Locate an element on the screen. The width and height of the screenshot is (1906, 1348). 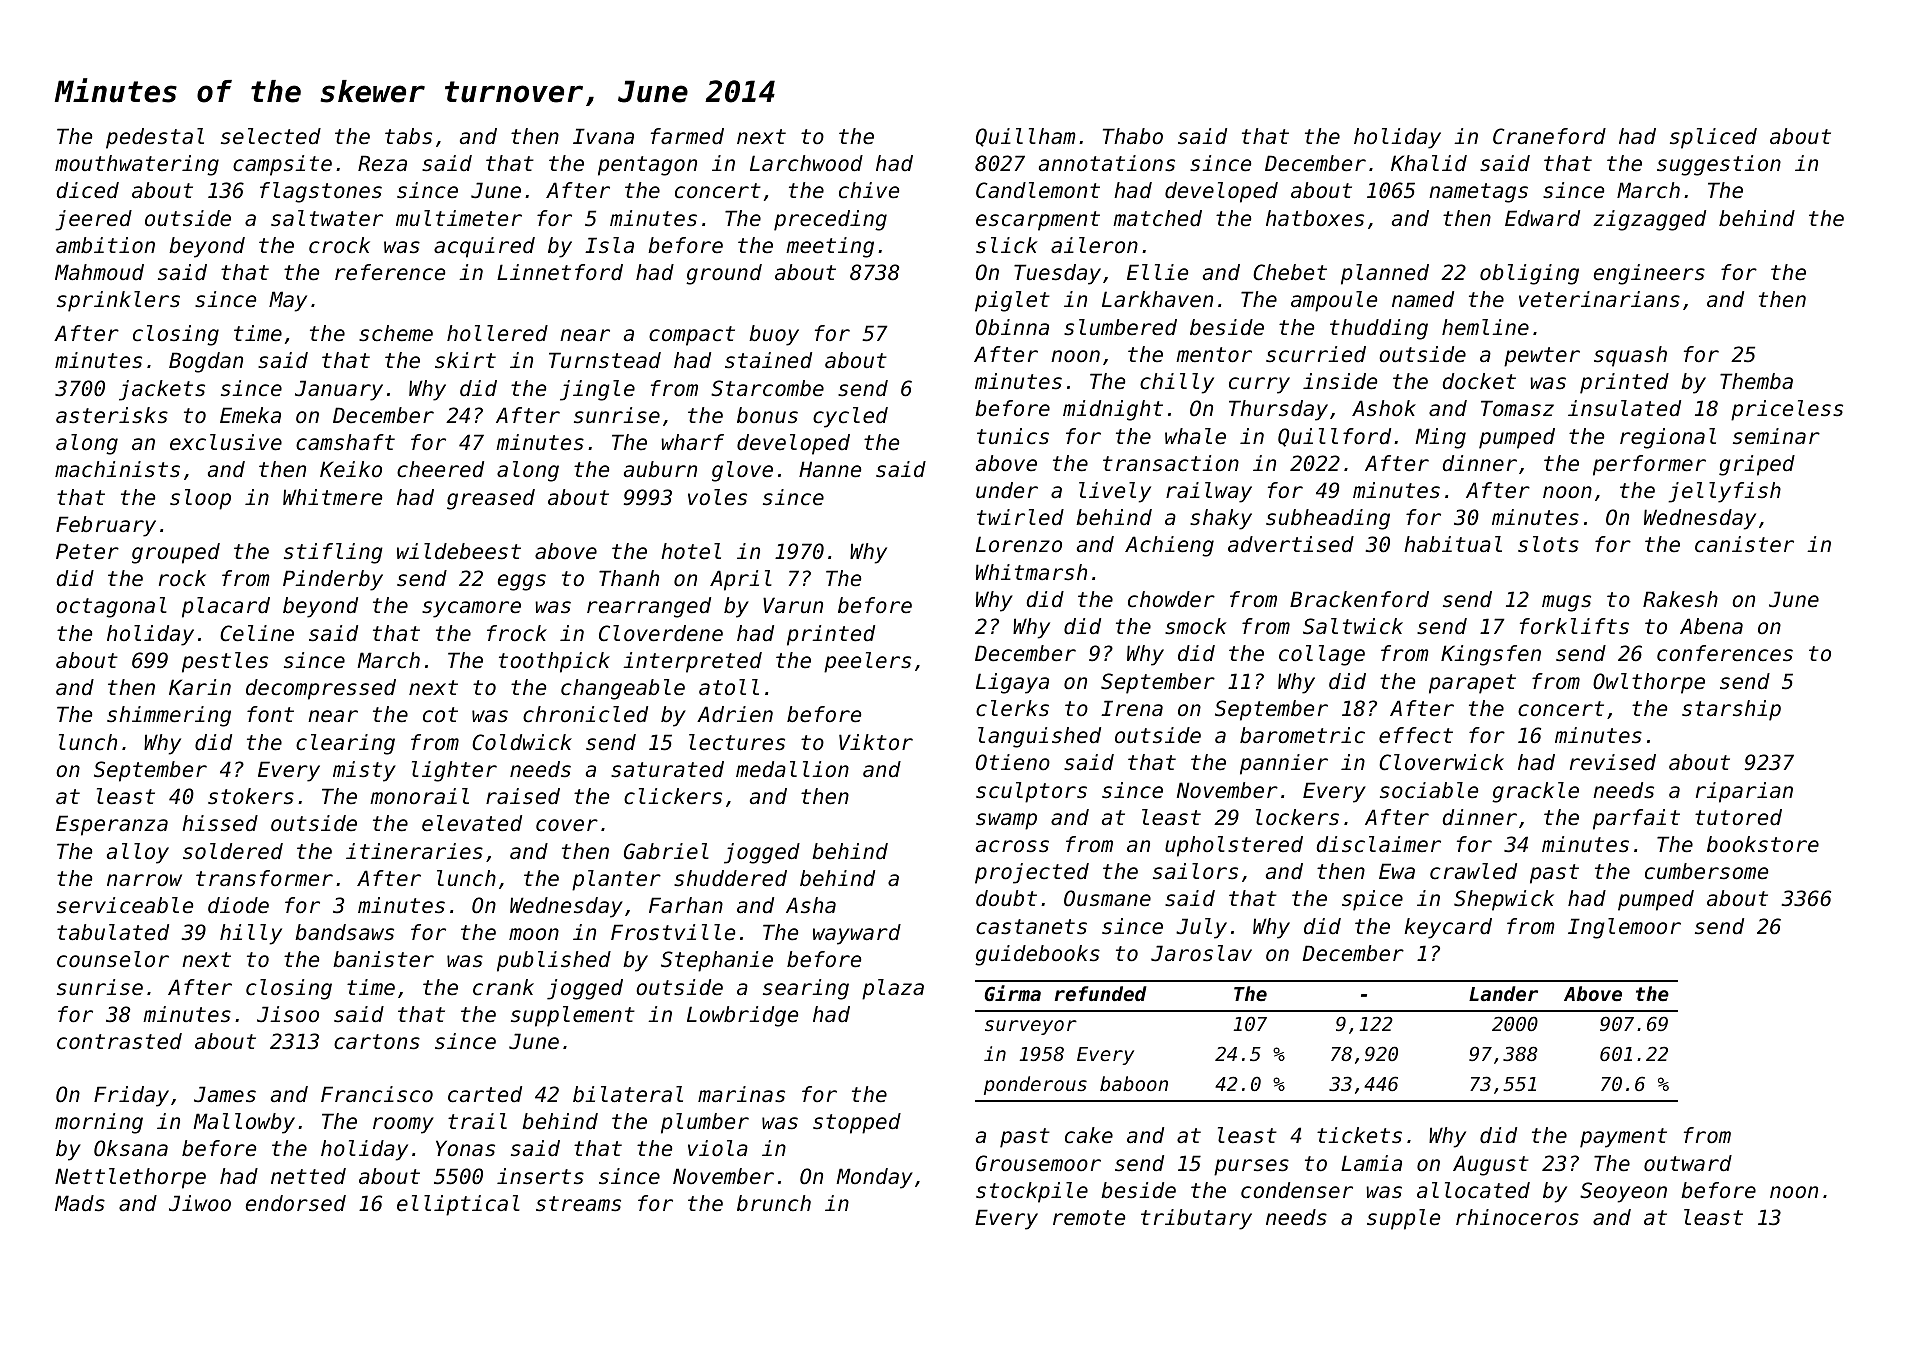
cheered is located at coordinates (440, 469).
